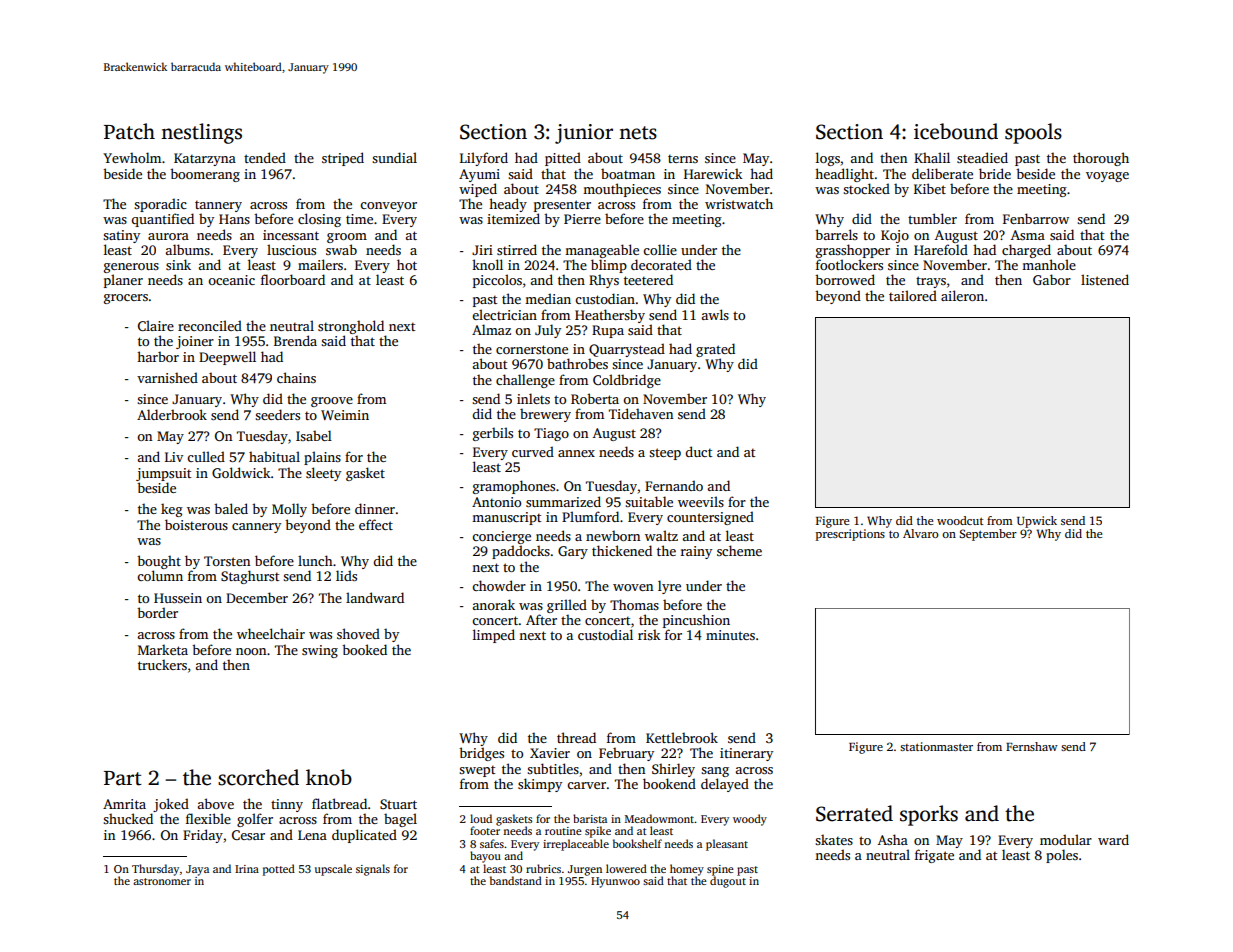 Image resolution: width=1233 pixels, height=952 pixels. What do you see at coordinates (941, 249) in the page?
I see `Harefold` at bounding box center [941, 249].
